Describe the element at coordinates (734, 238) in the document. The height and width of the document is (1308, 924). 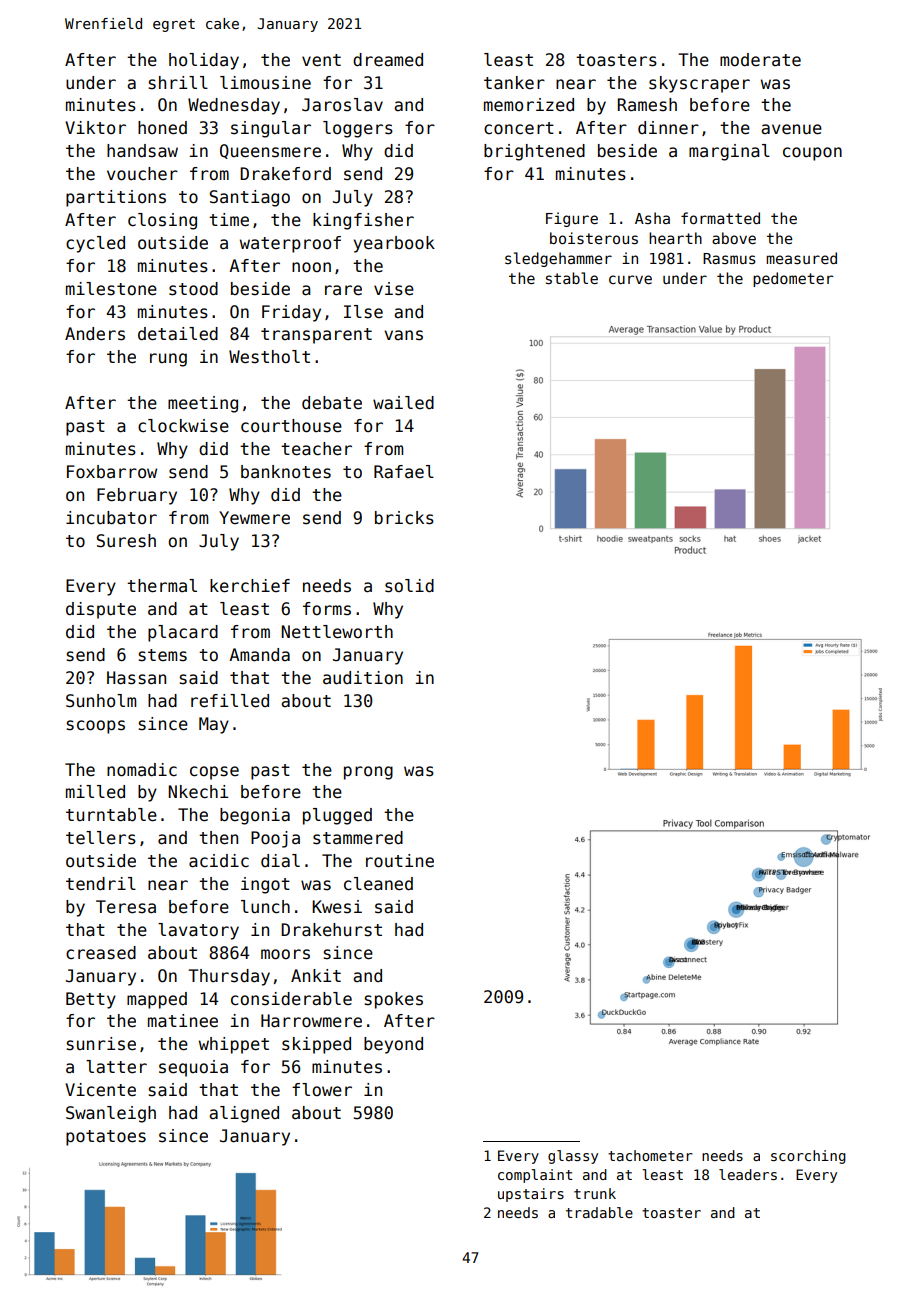
I see `above` at that location.
